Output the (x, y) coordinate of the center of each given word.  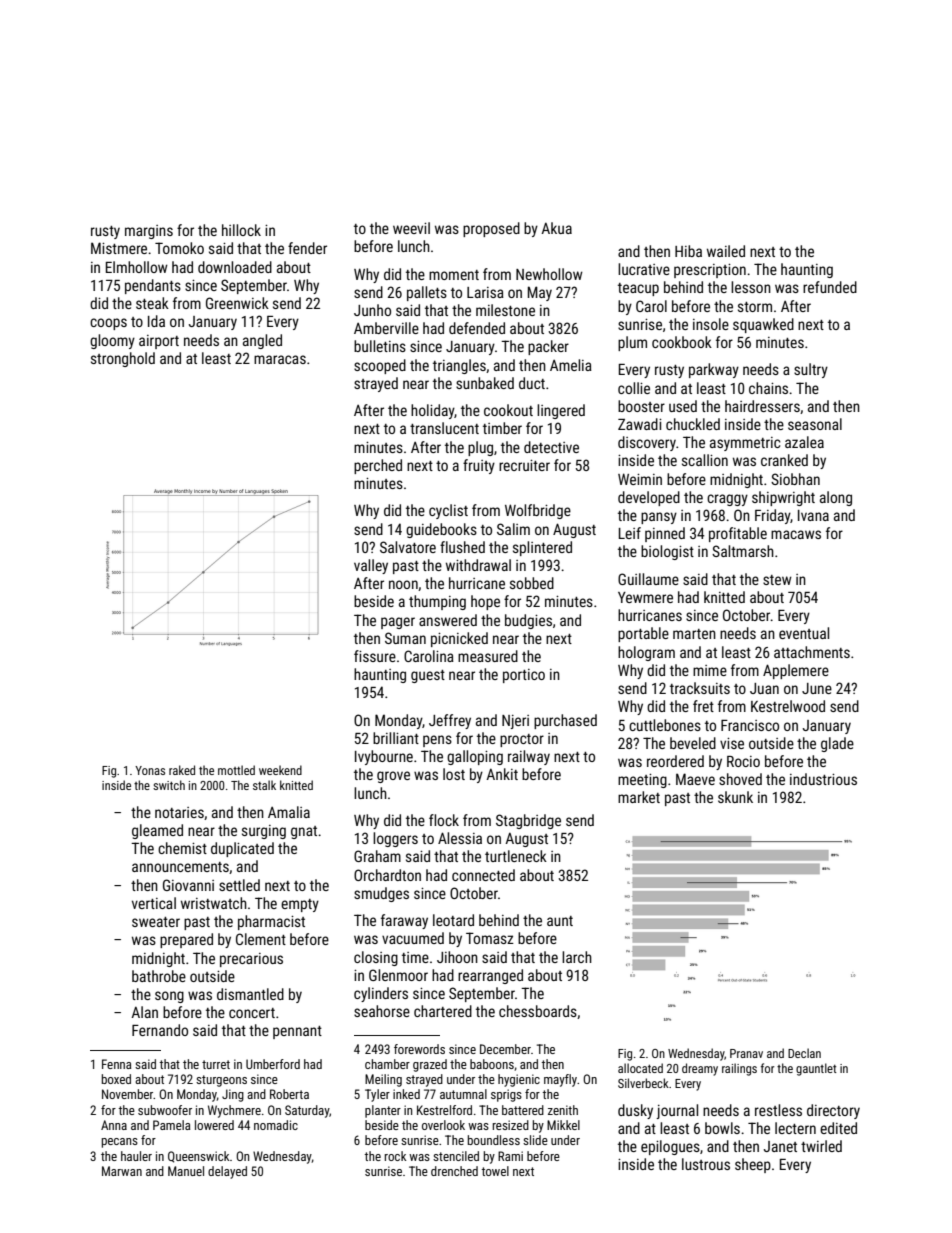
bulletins (380, 346)
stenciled (456, 1156)
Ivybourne (384, 757)
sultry (811, 370)
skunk (735, 797)
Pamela (171, 1125)
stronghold (123, 359)
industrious (823, 779)
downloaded (235, 267)
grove (393, 777)
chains (768, 388)
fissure (375, 656)
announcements (180, 867)
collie (634, 388)
